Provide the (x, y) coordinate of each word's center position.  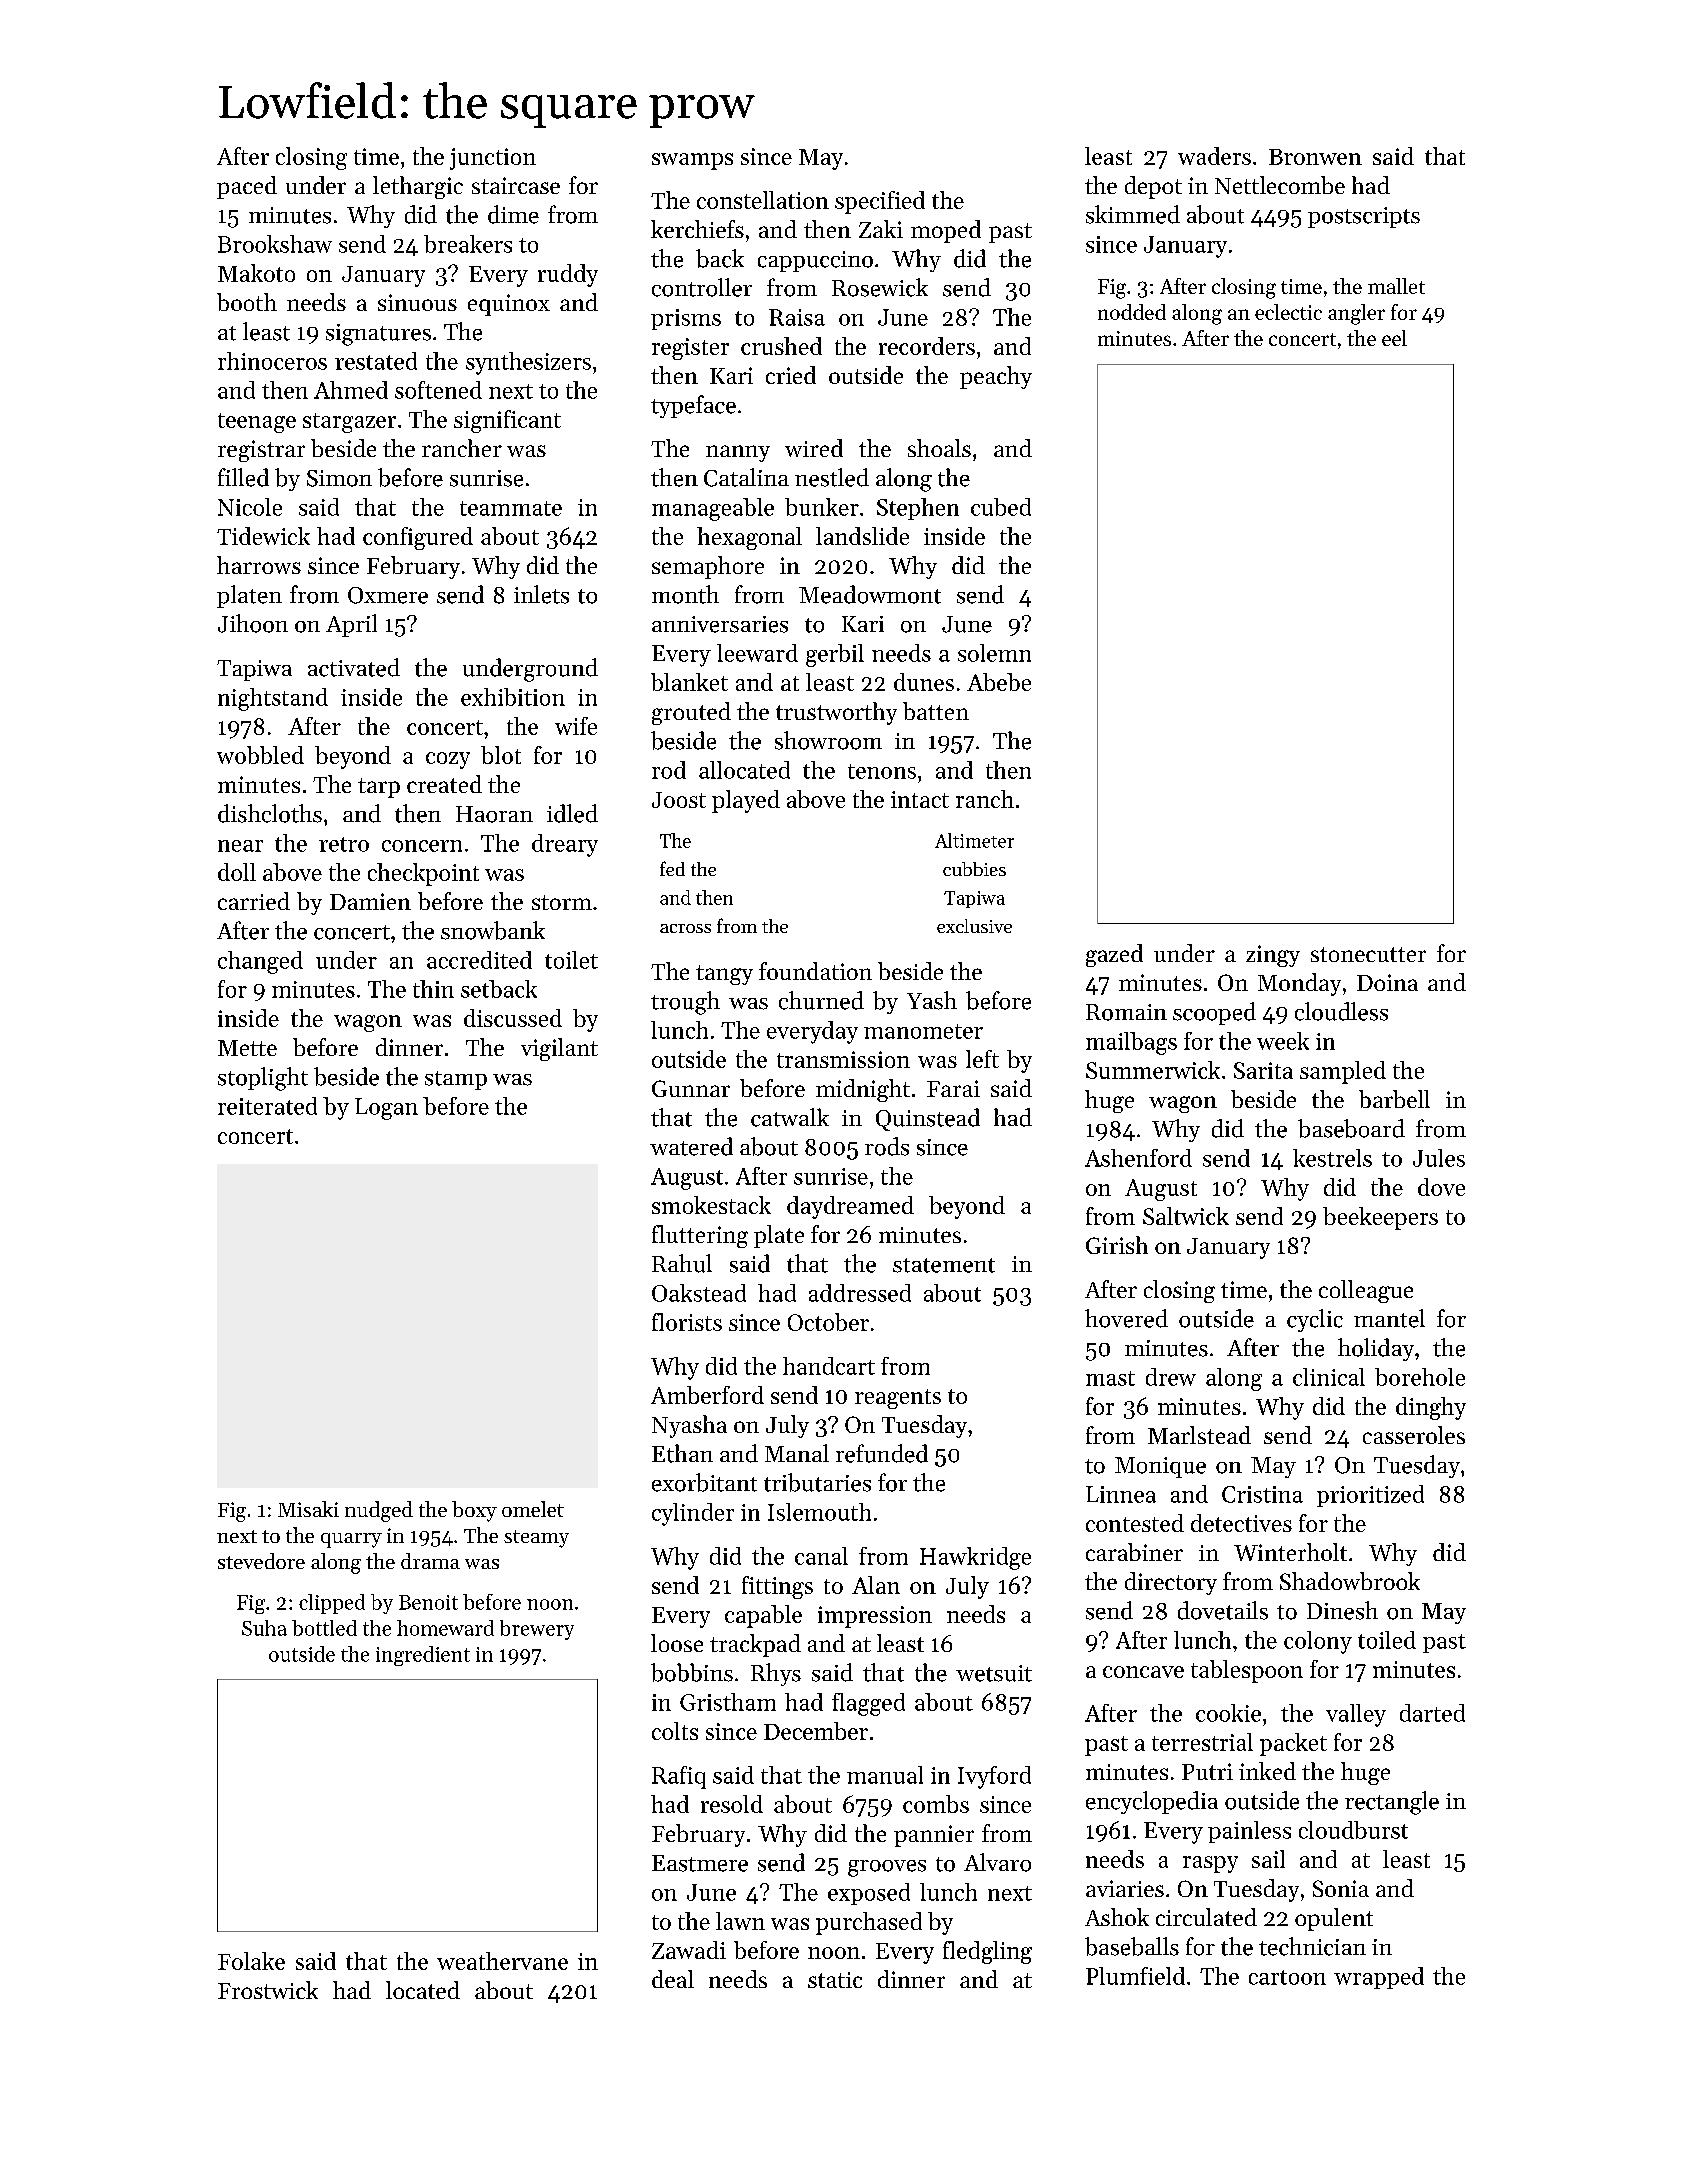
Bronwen (1315, 157)
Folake (251, 1961)
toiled (1387, 1640)
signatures (378, 335)
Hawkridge (975, 1558)
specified (880, 202)
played (746, 801)
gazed (1114, 955)
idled (572, 813)
